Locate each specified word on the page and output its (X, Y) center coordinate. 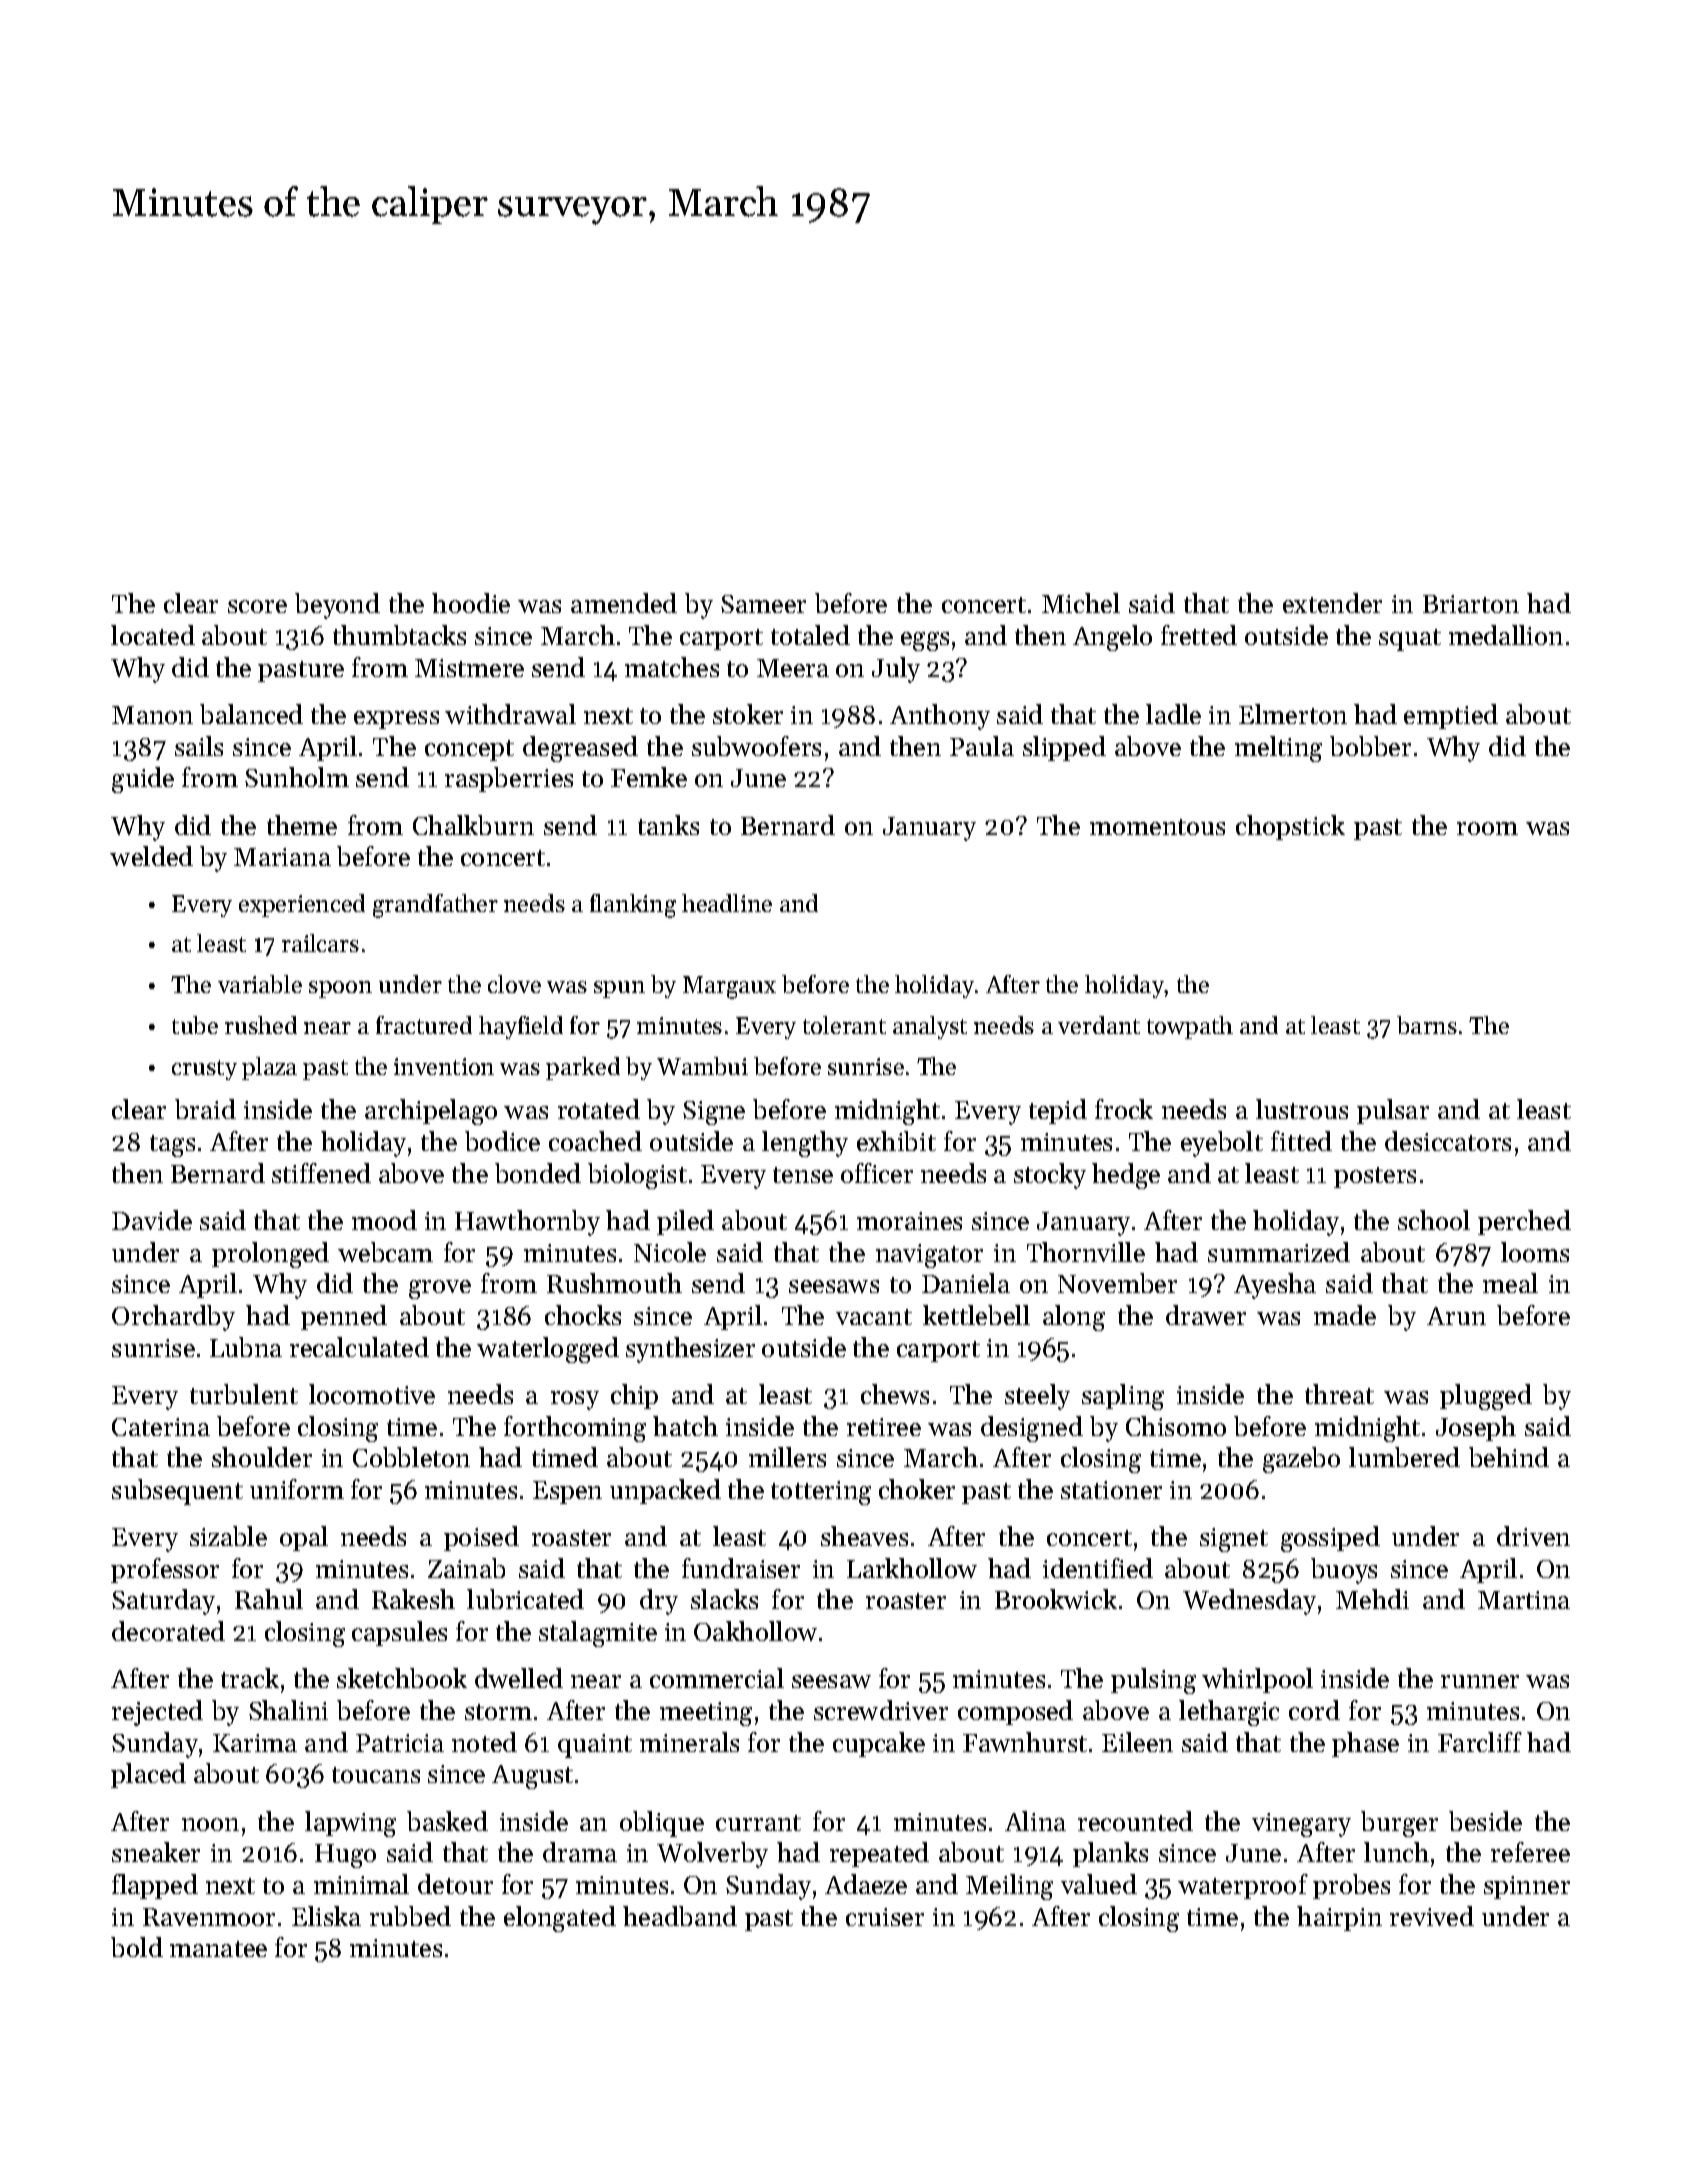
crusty (204, 1070)
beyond (337, 606)
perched (1524, 1222)
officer (877, 1173)
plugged (1486, 1397)
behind (1509, 1457)
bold (137, 1947)
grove (440, 1289)
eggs (925, 641)
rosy (575, 1400)
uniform (297, 1489)
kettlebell (976, 1315)
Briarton (1471, 604)
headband (680, 1916)
